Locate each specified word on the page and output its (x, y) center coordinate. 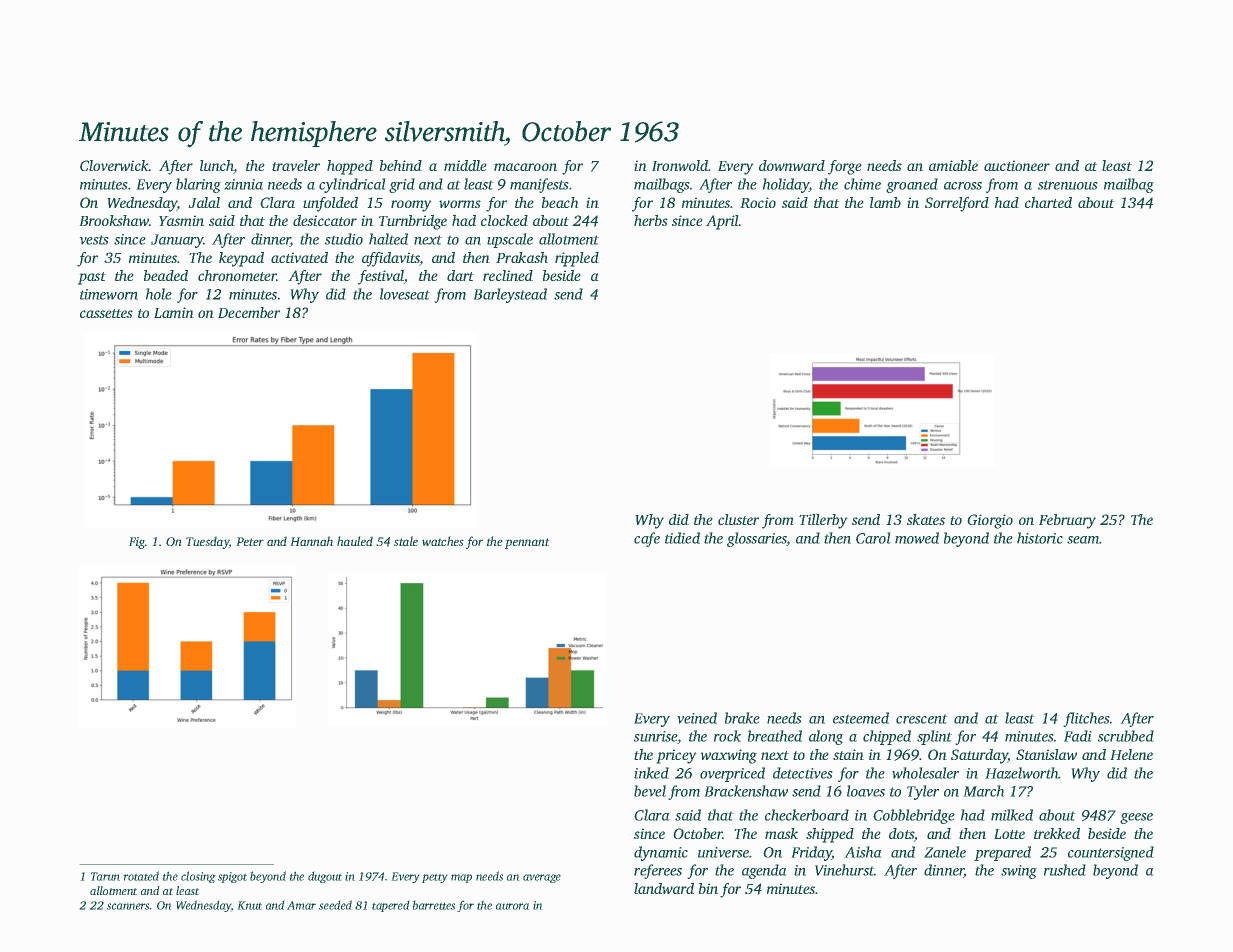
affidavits (391, 259)
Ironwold (680, 165)
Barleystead (510, 295)
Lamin (174, 312)
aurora (512, 906)
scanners (128, 906)
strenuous (1068, 185)
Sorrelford (957, 204)
